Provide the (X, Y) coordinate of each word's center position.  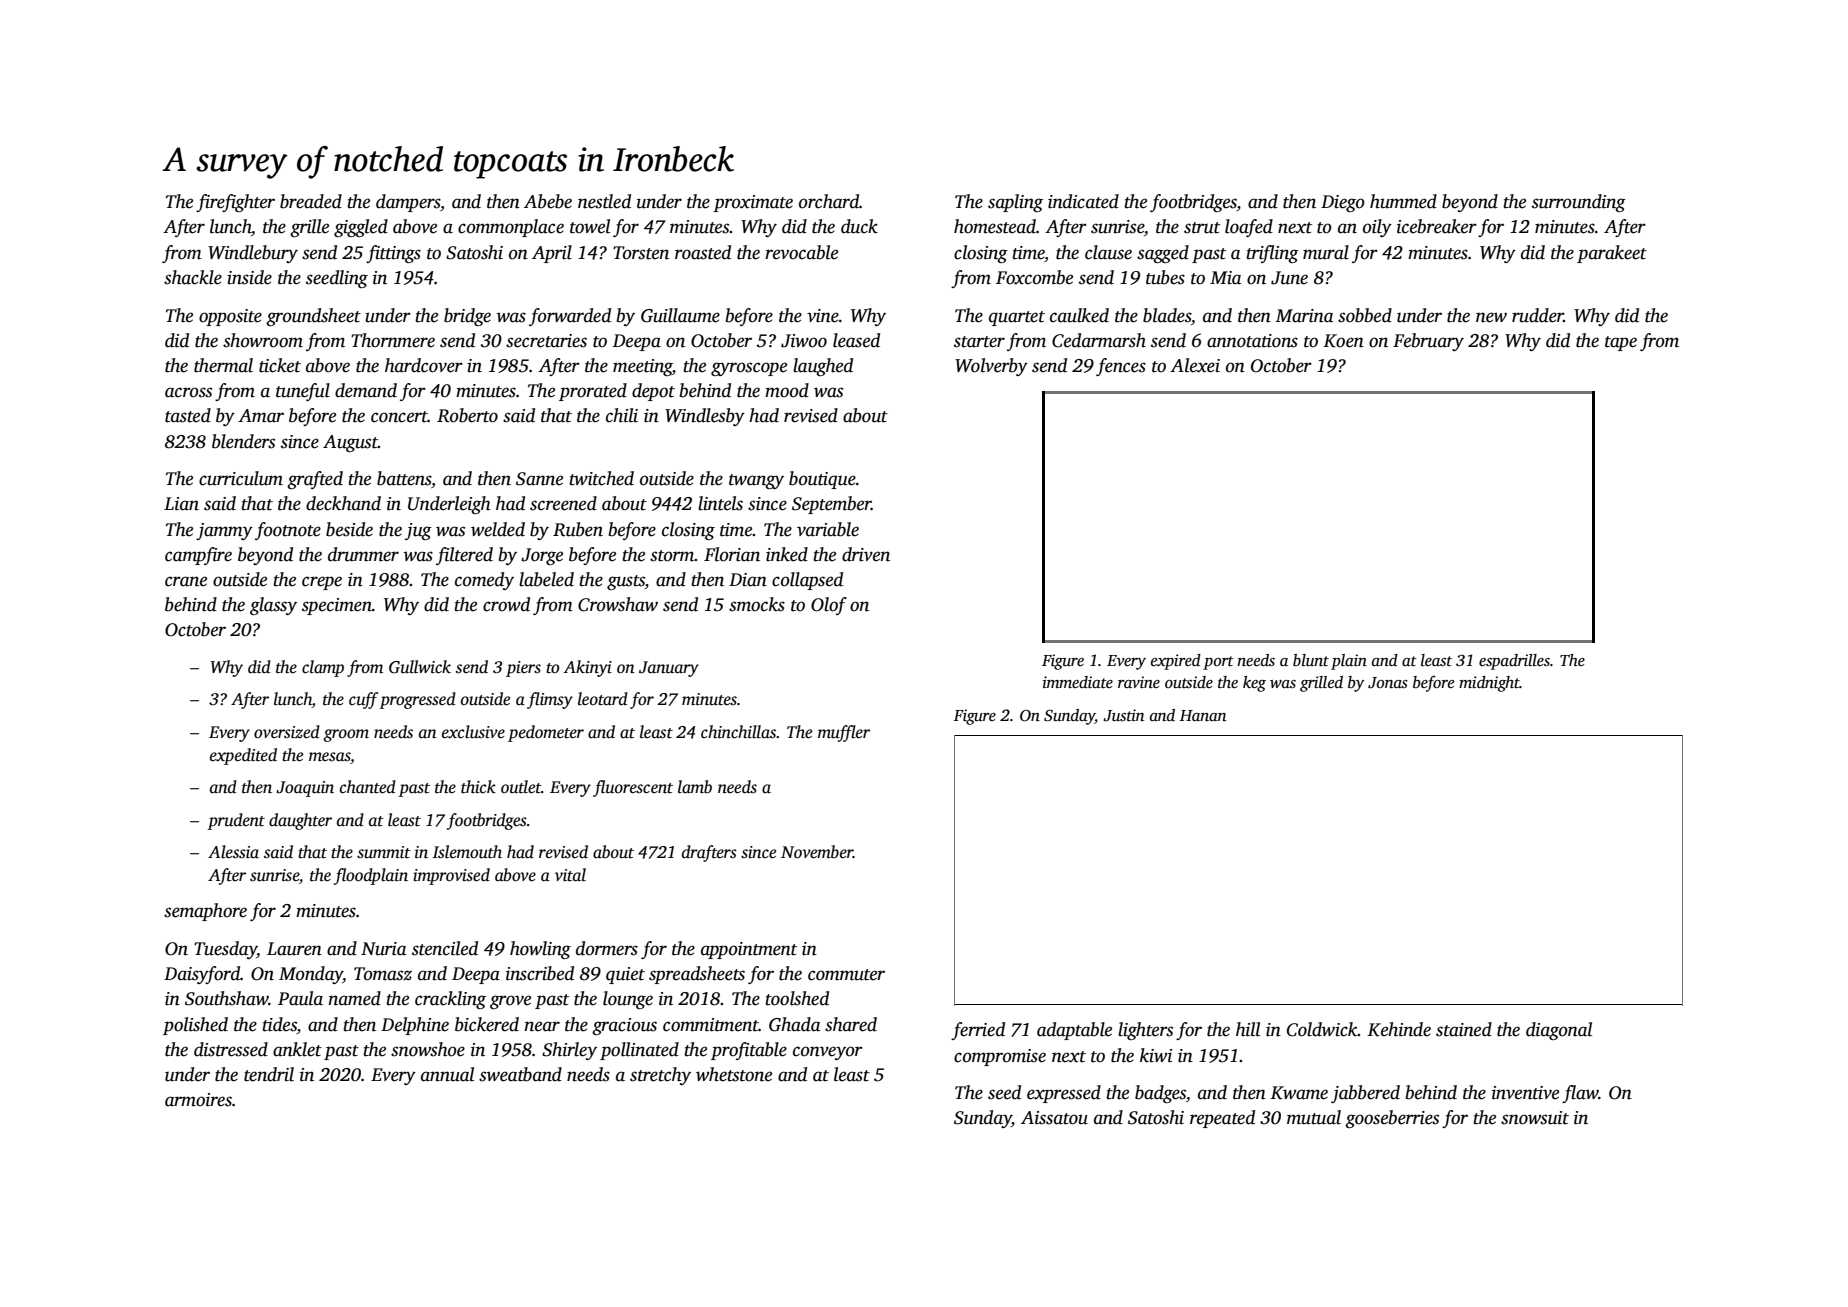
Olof (829, 606)
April (552, 254)
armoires (198, 1100)
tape (1621, 343)
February (1428, 342)
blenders (243, 441)
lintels (720, 503)
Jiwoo (804, 341)
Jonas (1388, 683)
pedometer (546, 733)
